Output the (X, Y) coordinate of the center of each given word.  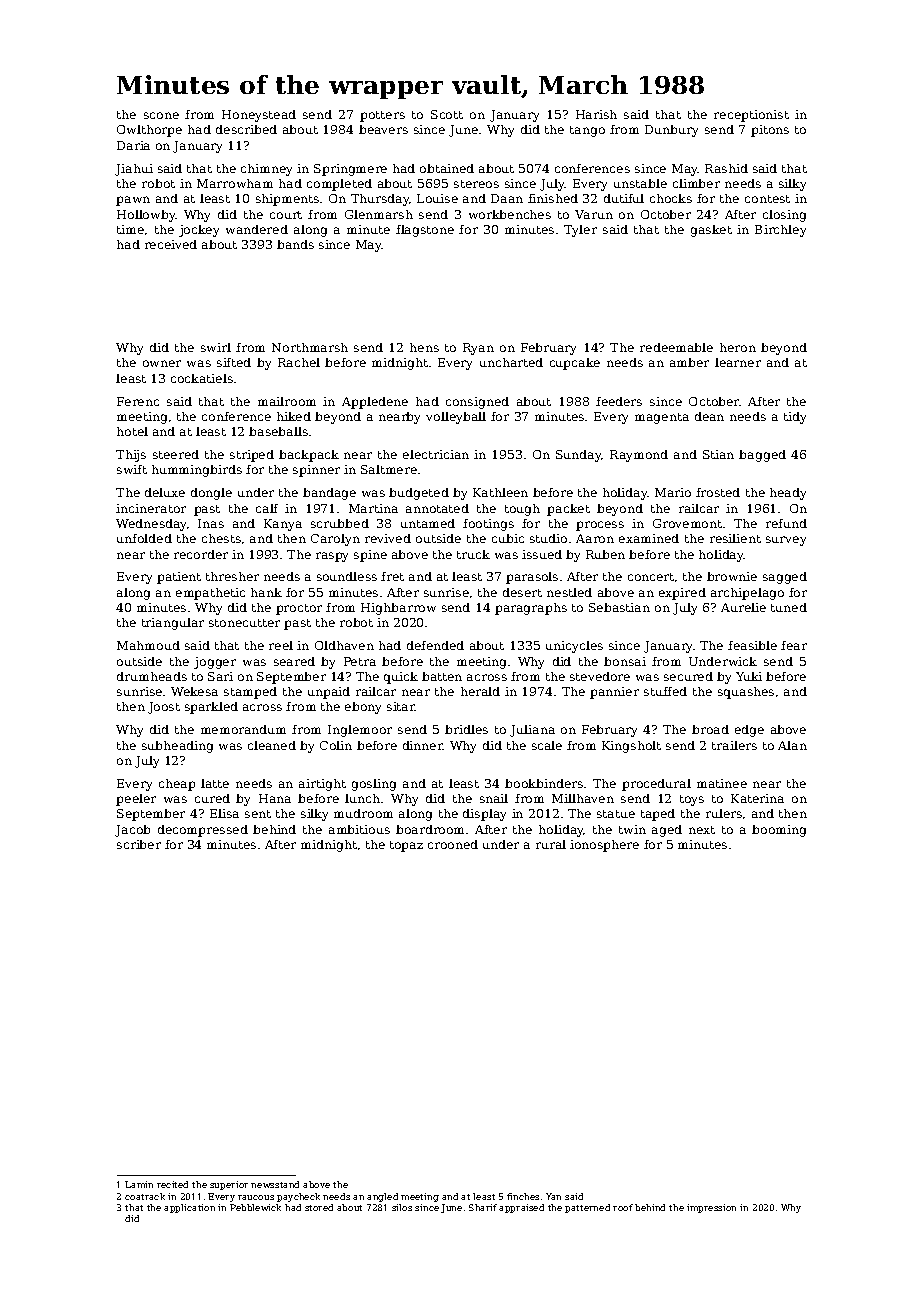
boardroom (430, 829)
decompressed (203, 831)
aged (667, 831)
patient (179, 578)
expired (682, 594)
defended (435, 645)
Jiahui (134, 170)
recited (172, 1184)
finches (523, 1196)
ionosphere (604, 846)
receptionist (751, 116)
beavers (383, 129)
